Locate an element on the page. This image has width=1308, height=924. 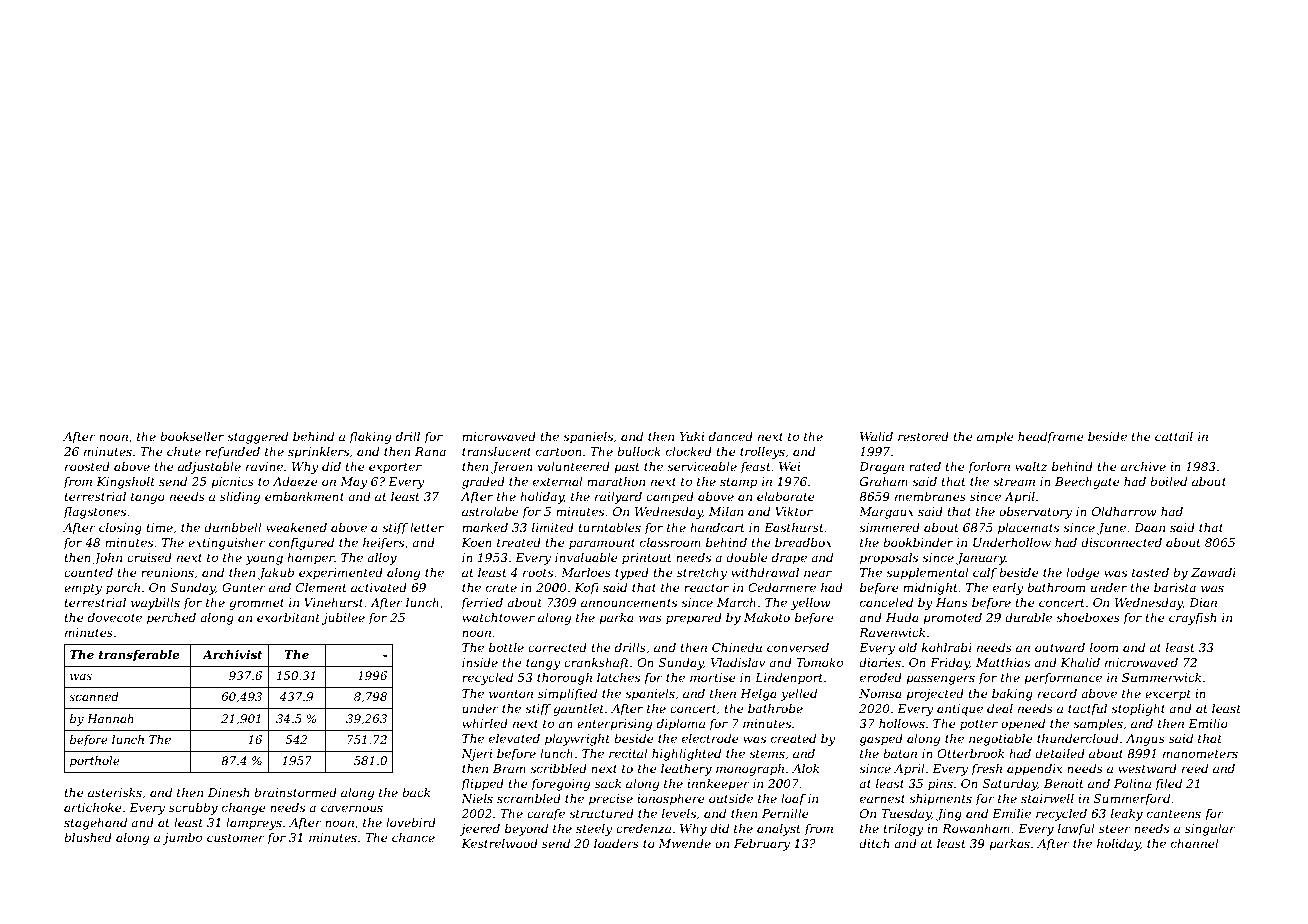
Makoto is located at coordinates (767, 617).
